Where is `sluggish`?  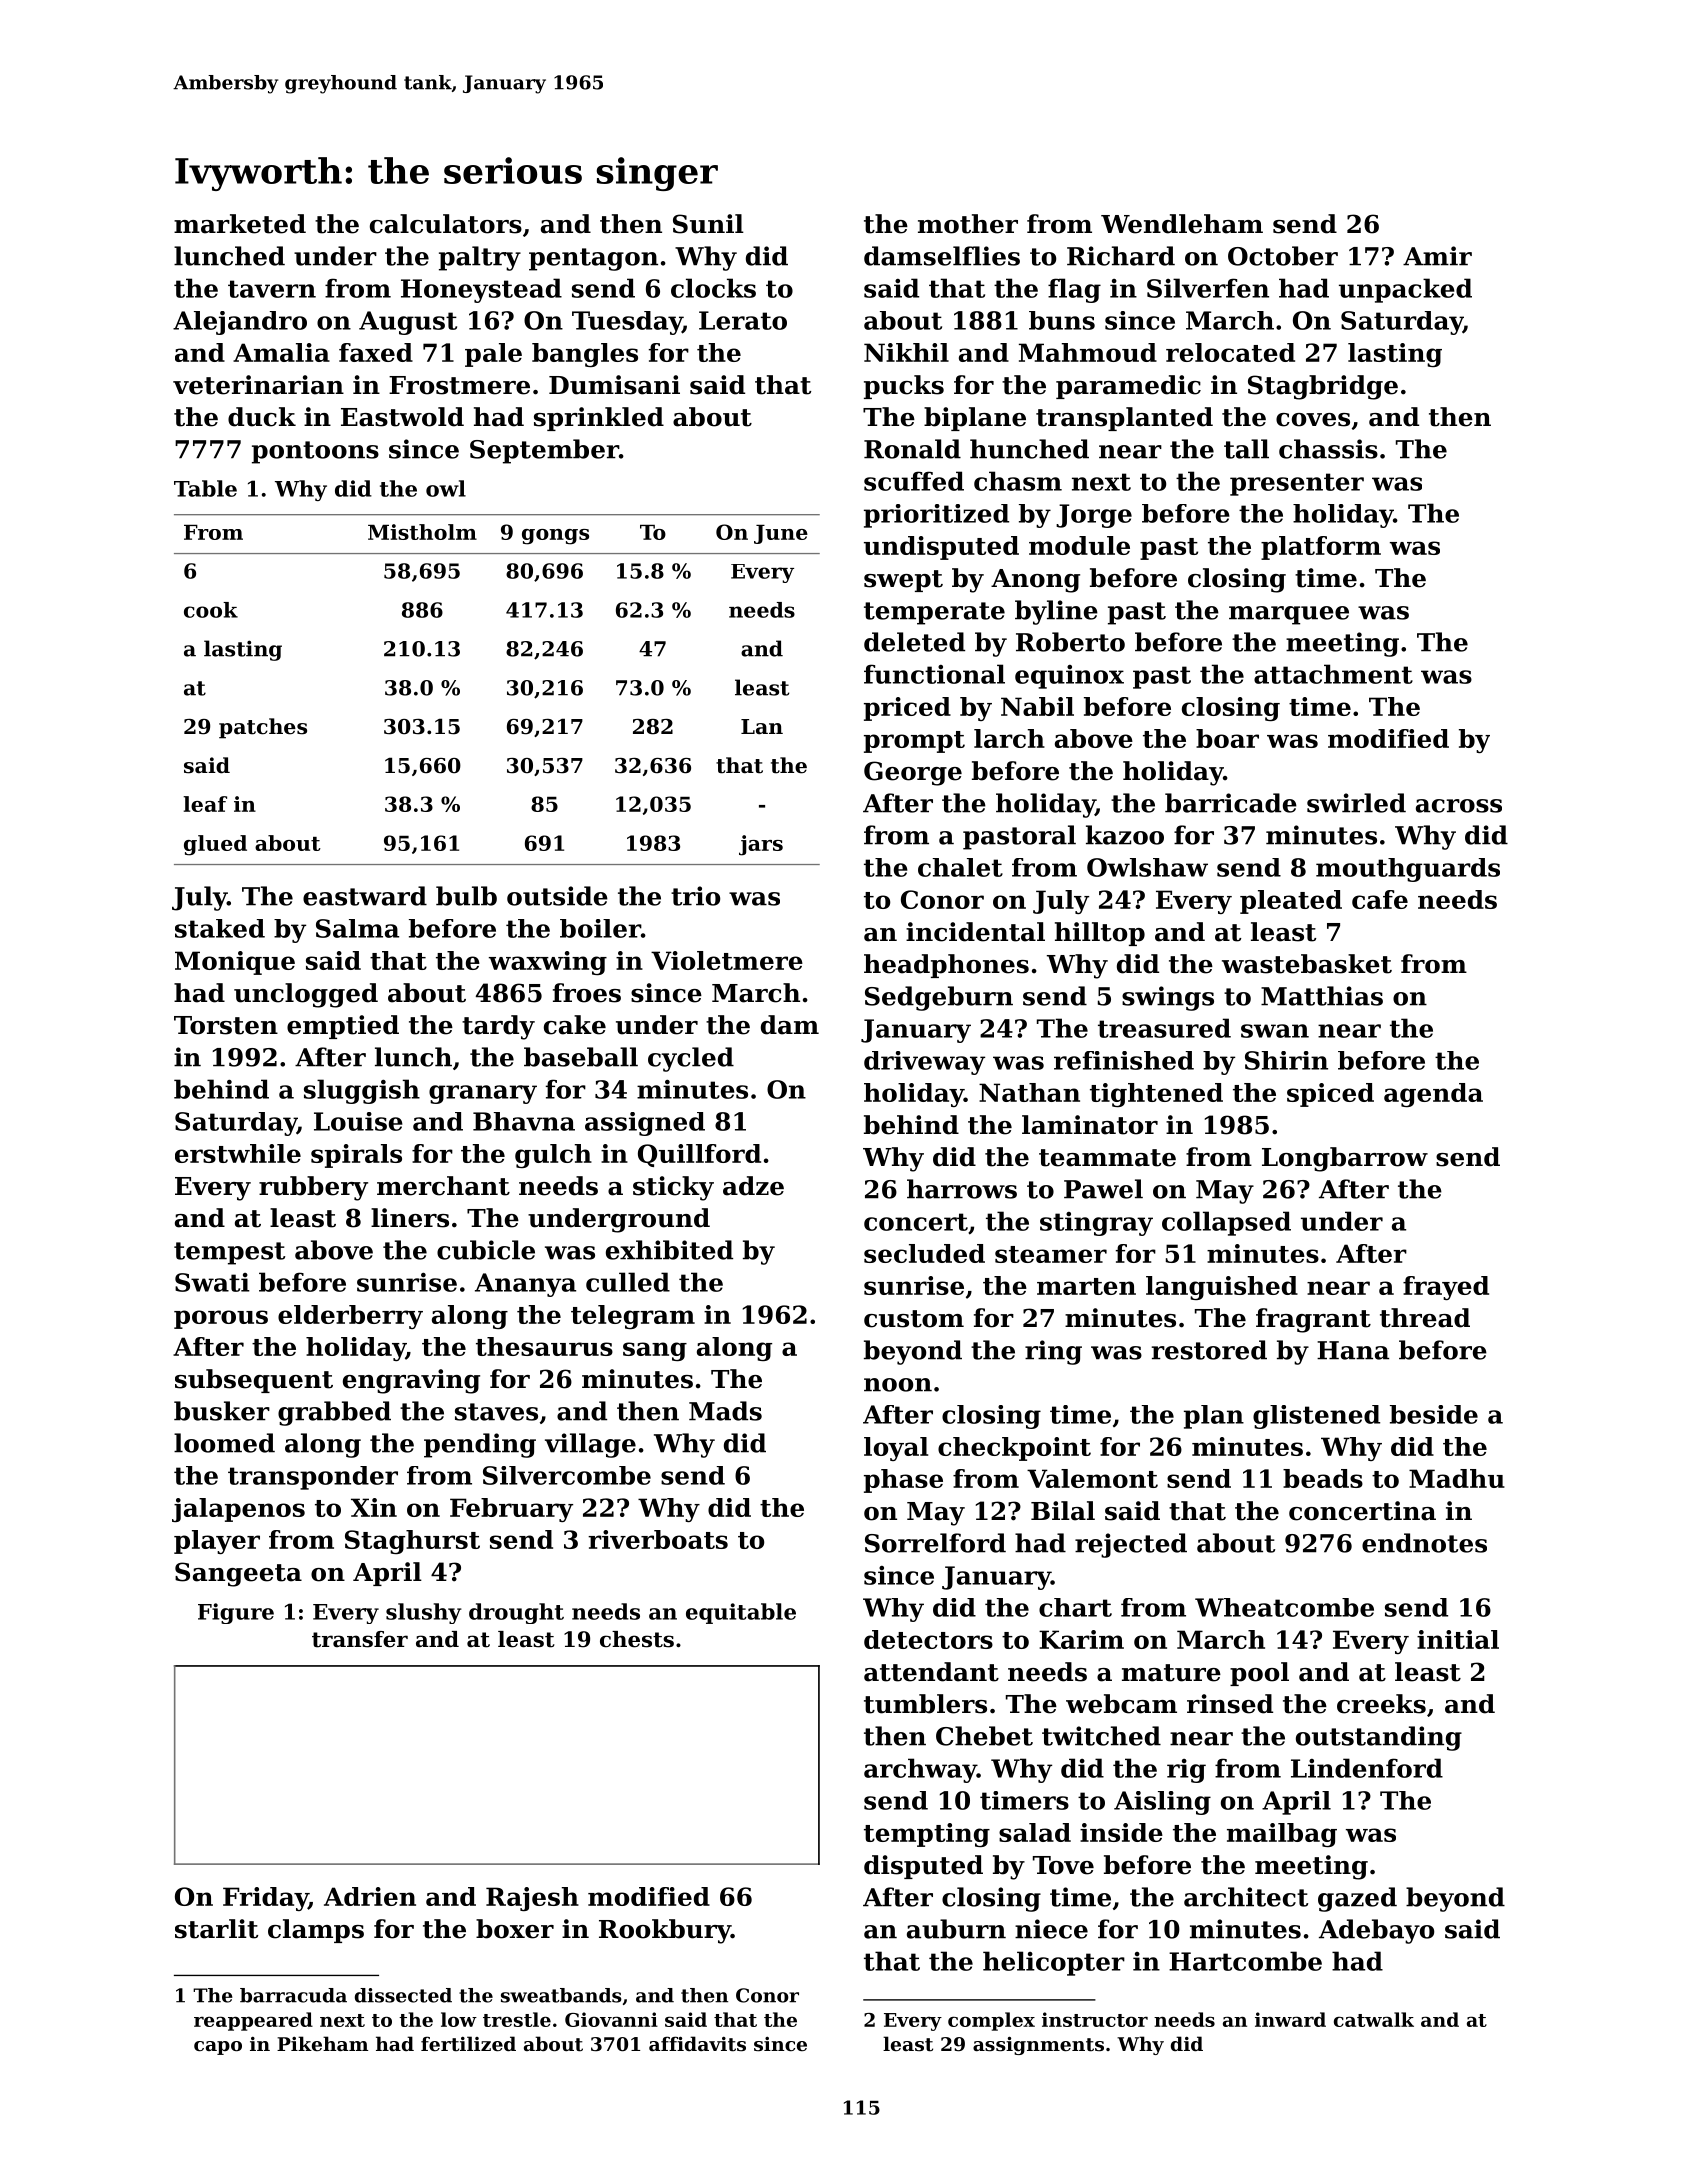
sluggish is located at coordinates (362, 1091).
